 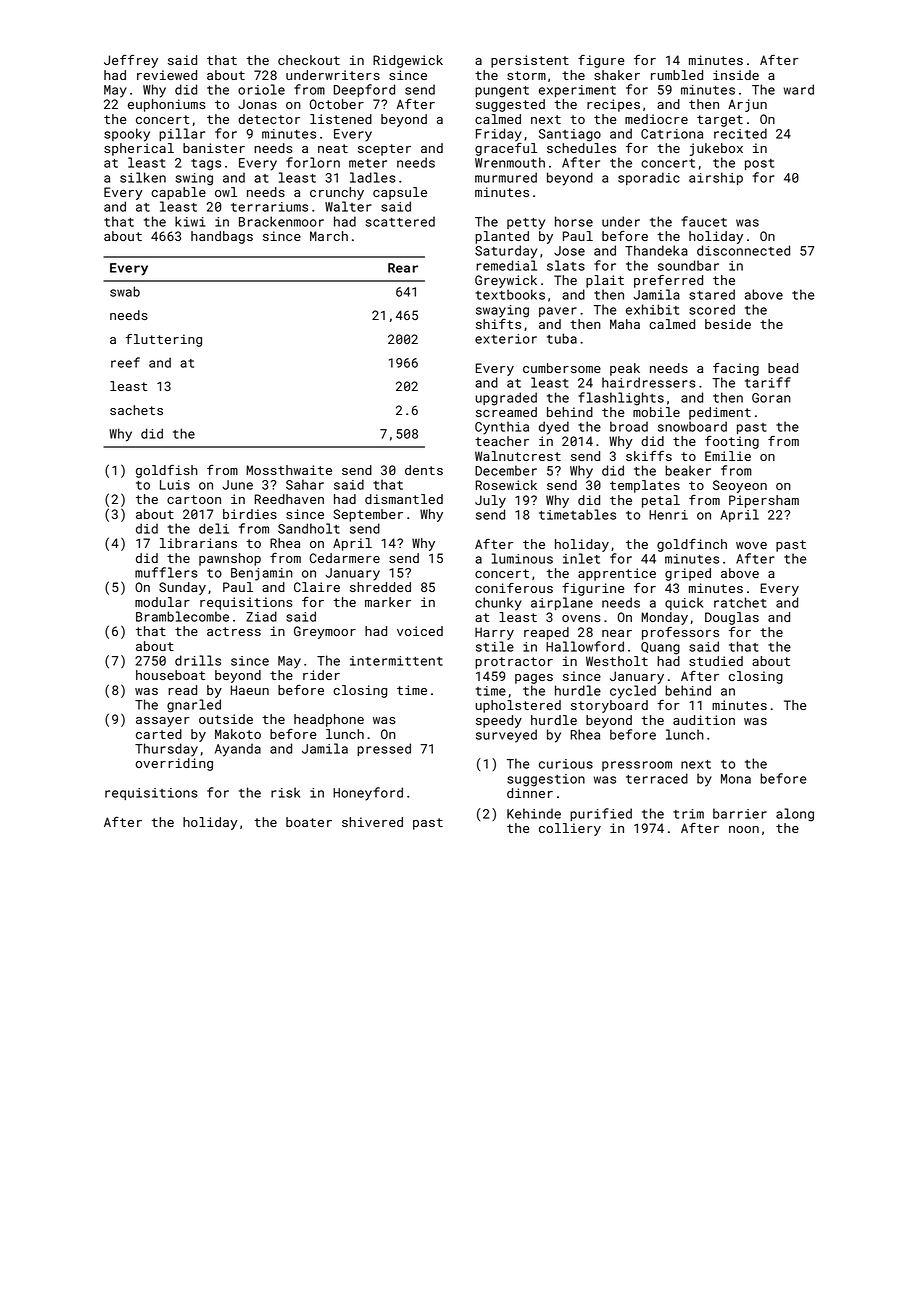 What do you see at coordinates (661, 501) in the document?
I see `petal` at bounding box center [661, 501].
